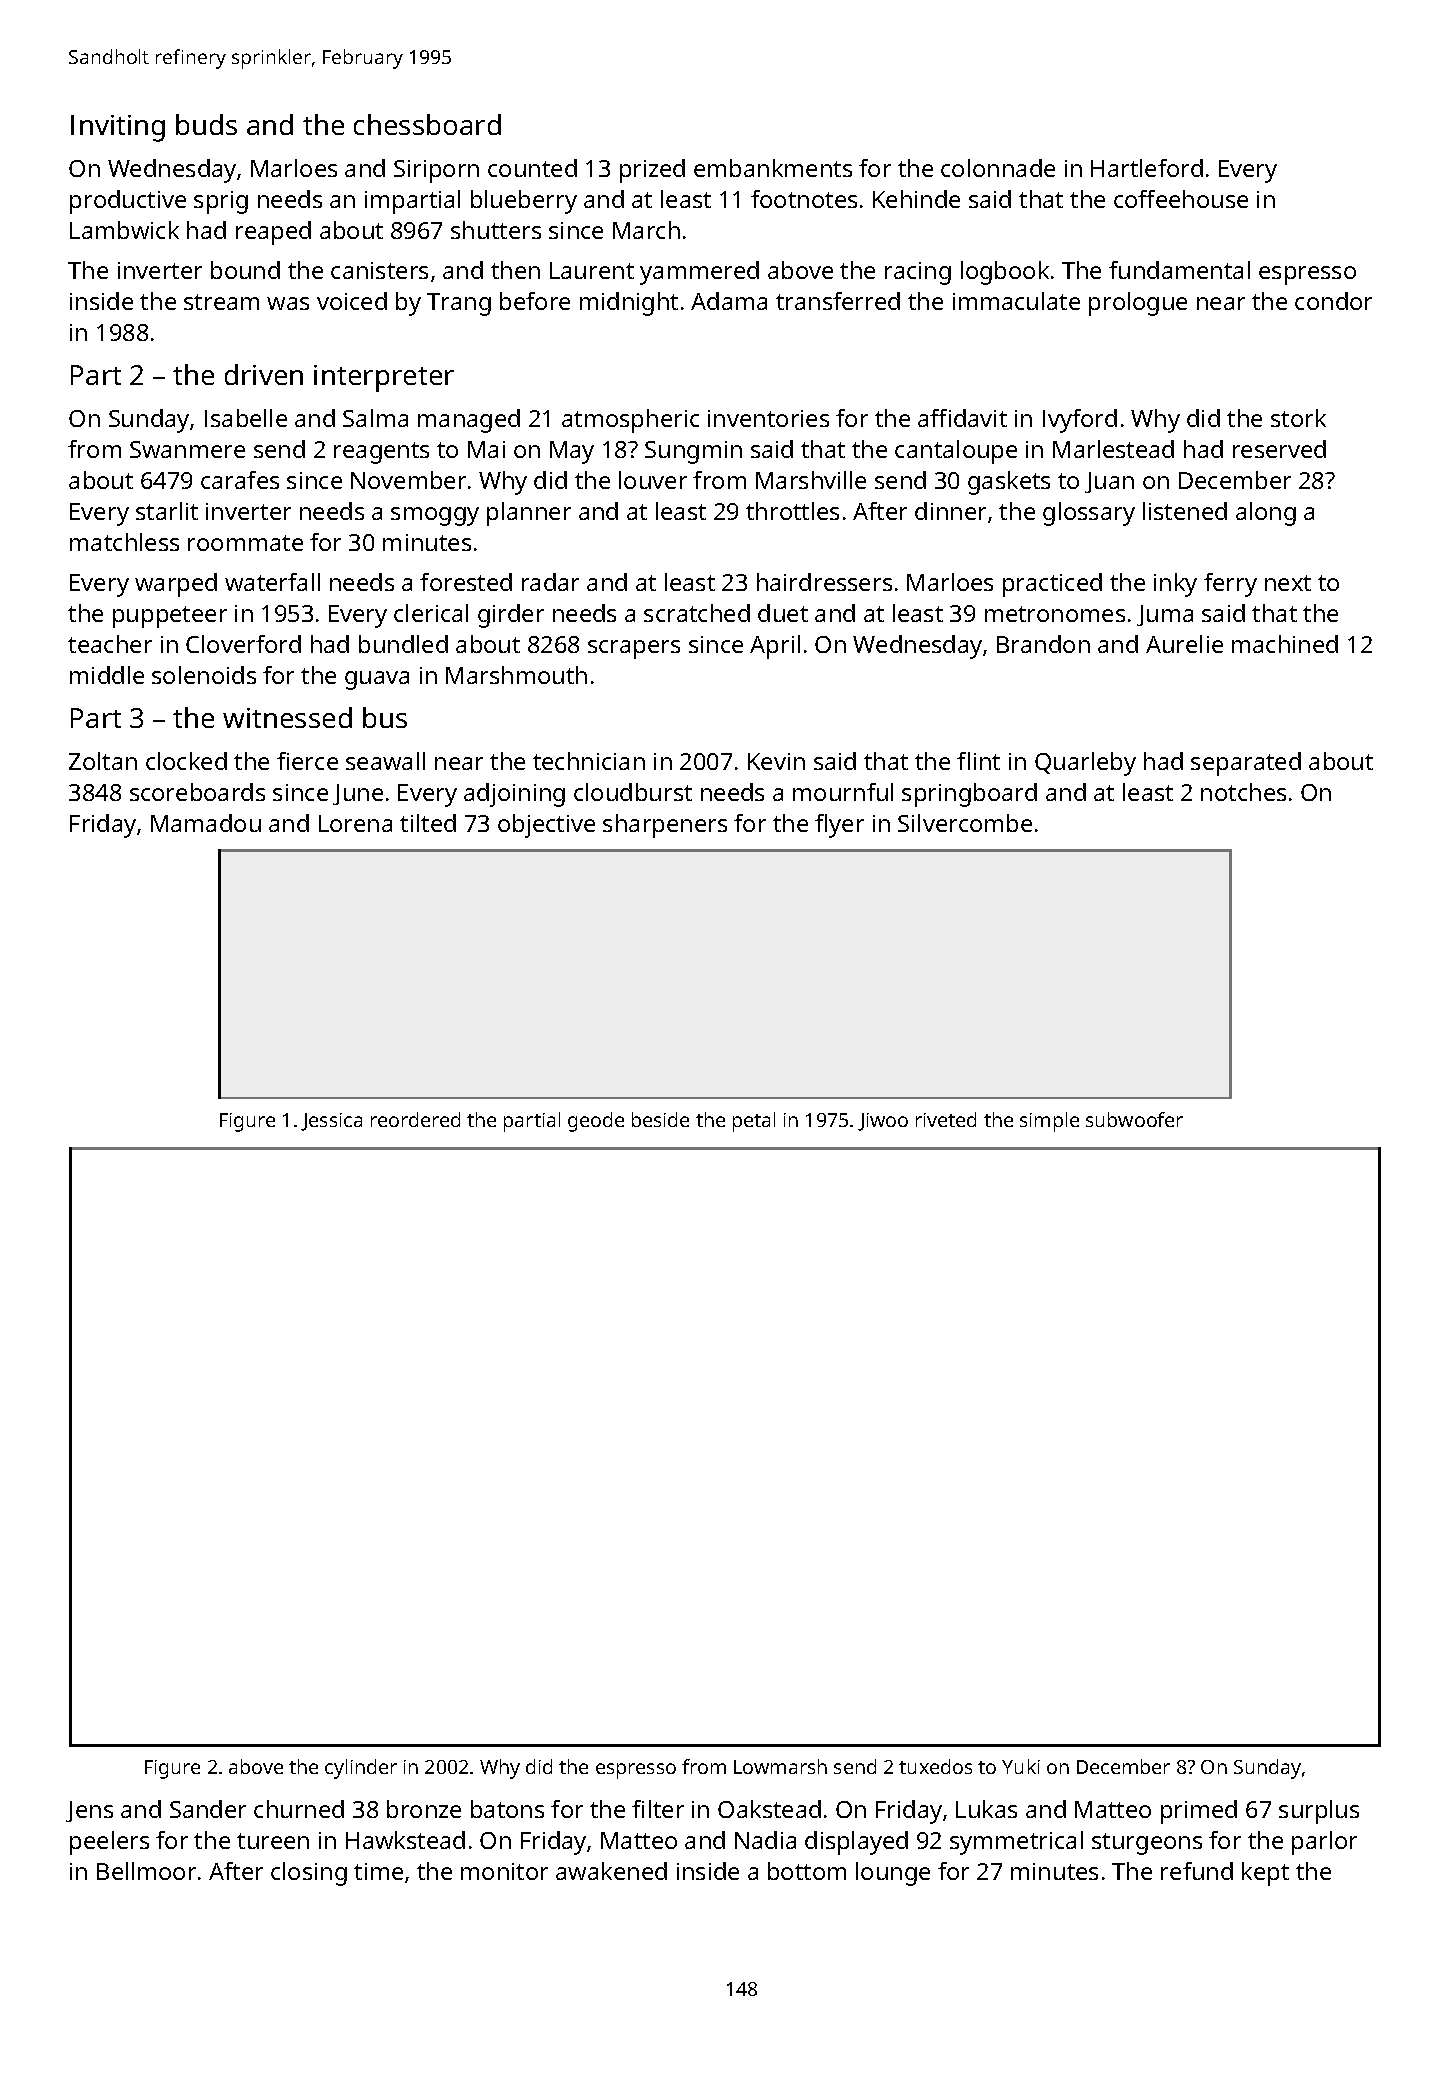 This page has width=1450, height=2100. What do you see at coordinates (1134, 1119) in the page?
I see `subwoofer` at bounding box center [1134, 1119].
